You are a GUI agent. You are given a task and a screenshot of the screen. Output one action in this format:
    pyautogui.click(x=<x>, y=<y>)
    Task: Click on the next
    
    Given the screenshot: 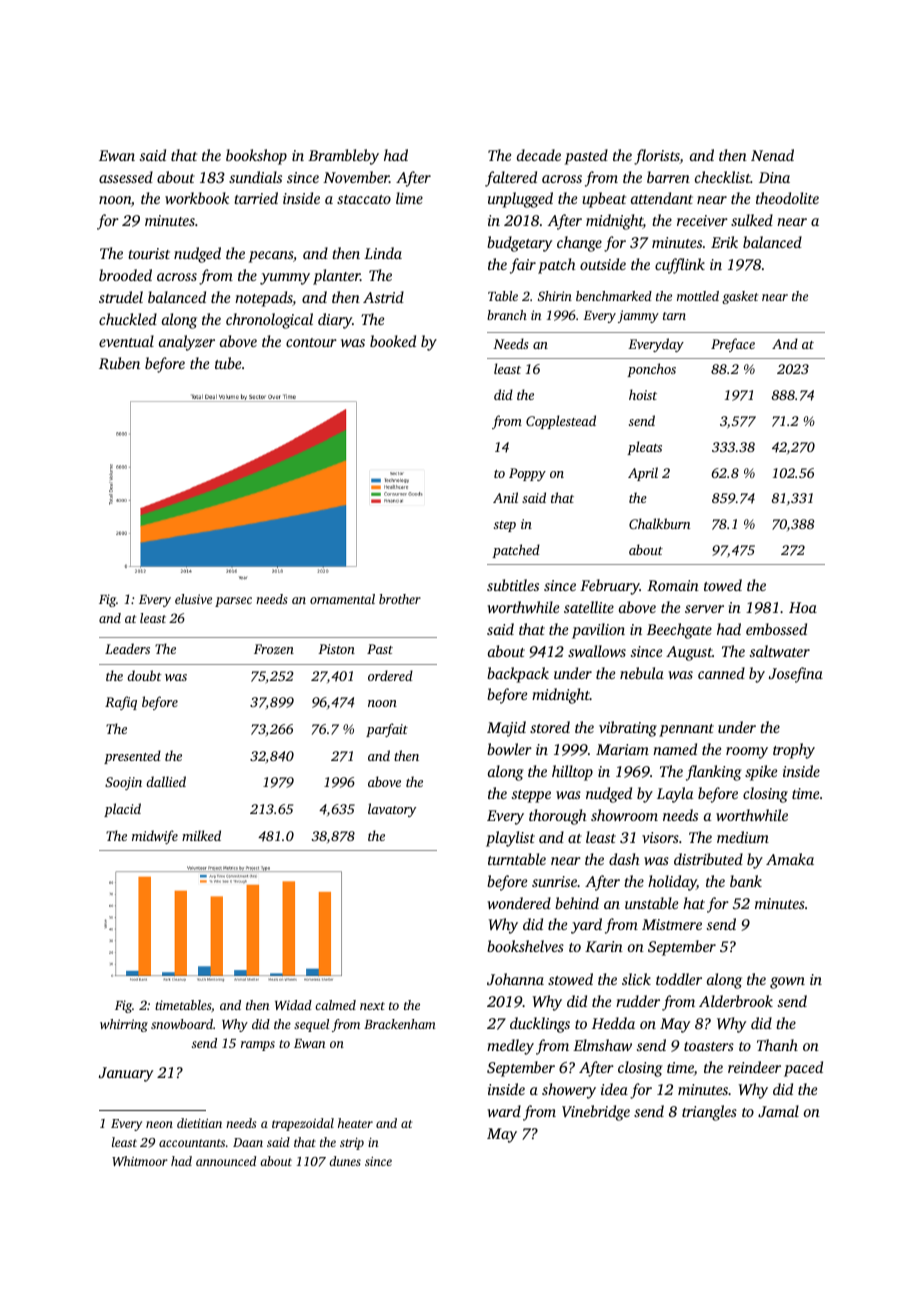 What is the action you would take?
    pyautogui.click(x=372, y=1006)
